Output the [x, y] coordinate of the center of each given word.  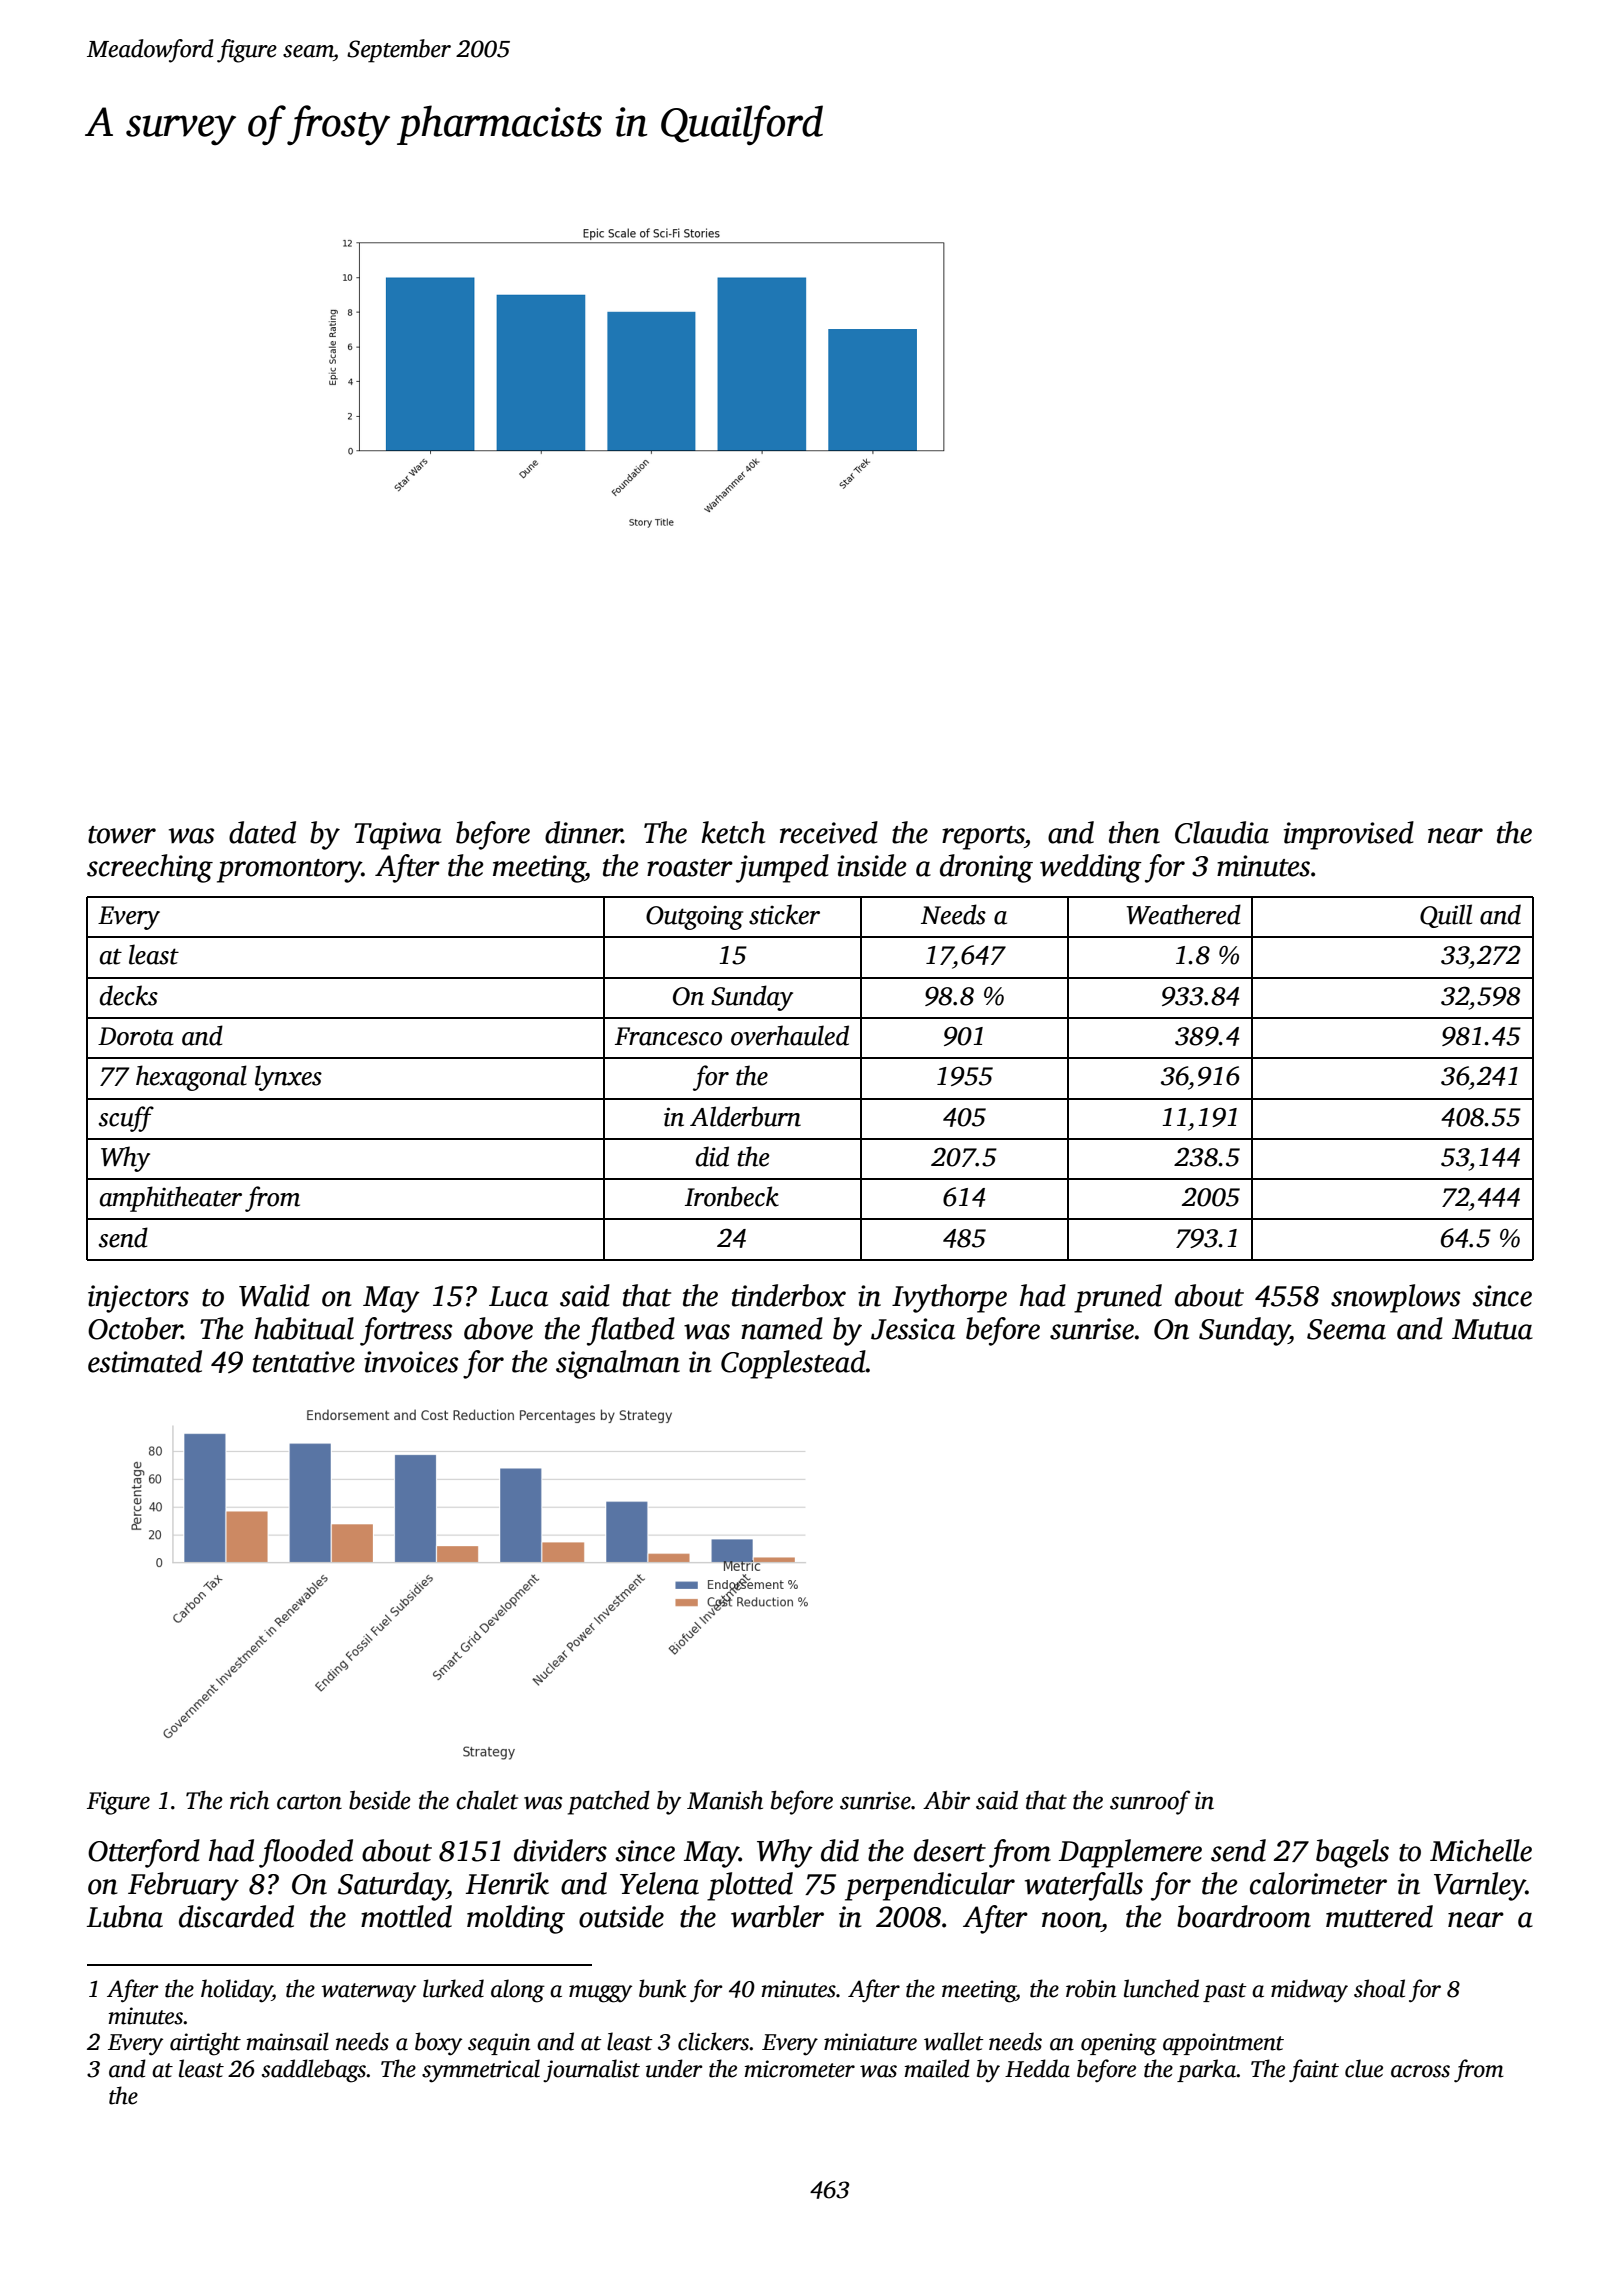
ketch [733, 832]
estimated [145, 1361]
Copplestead [793, 1364]
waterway [368, 1993]
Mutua [1492, 1329]
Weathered [1184, 914]
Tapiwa [398, 836]
